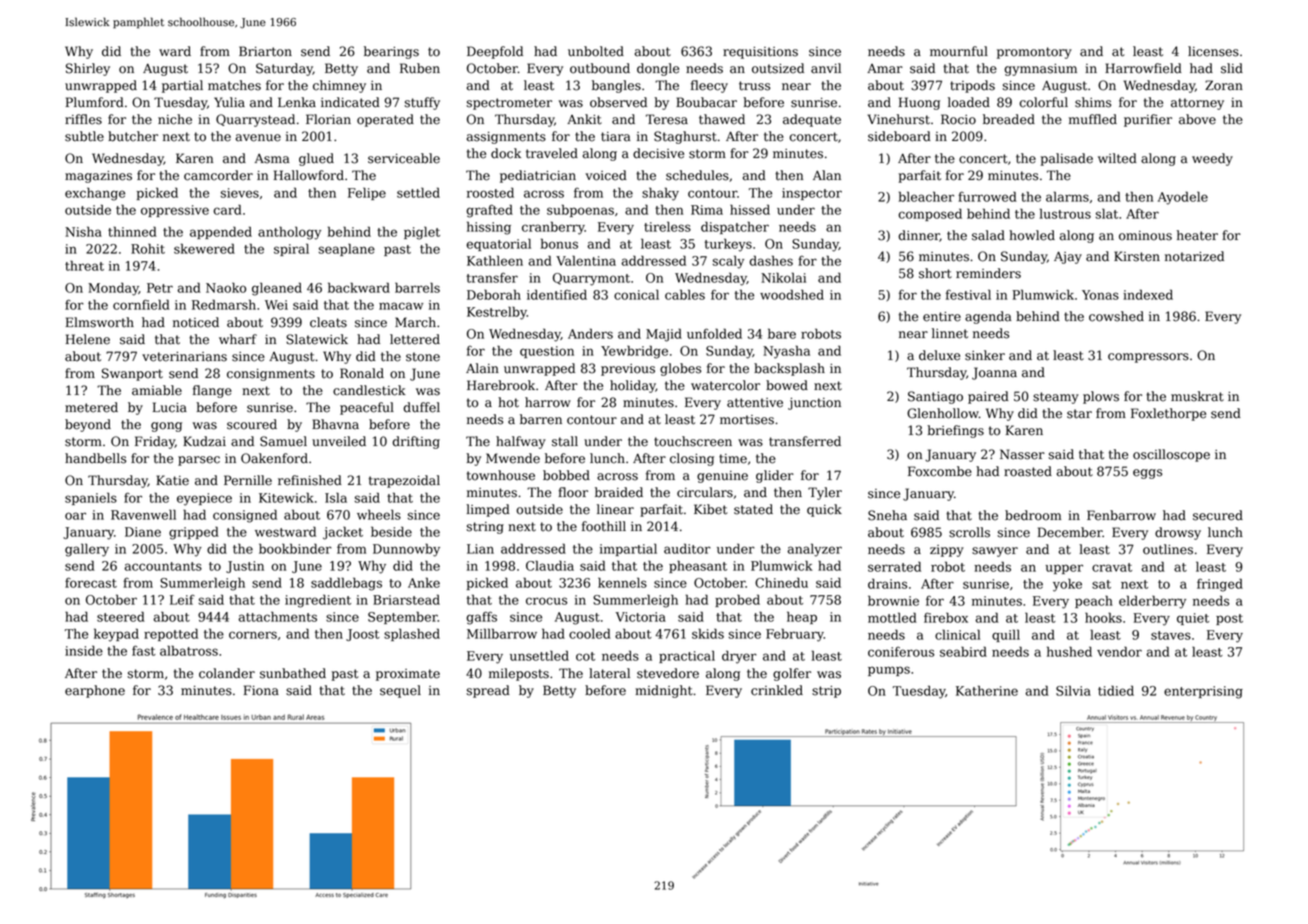  What do you see at coordinates (600, 68) in the screenshot?
I see `outbound` at bounding box center [600, 68].
